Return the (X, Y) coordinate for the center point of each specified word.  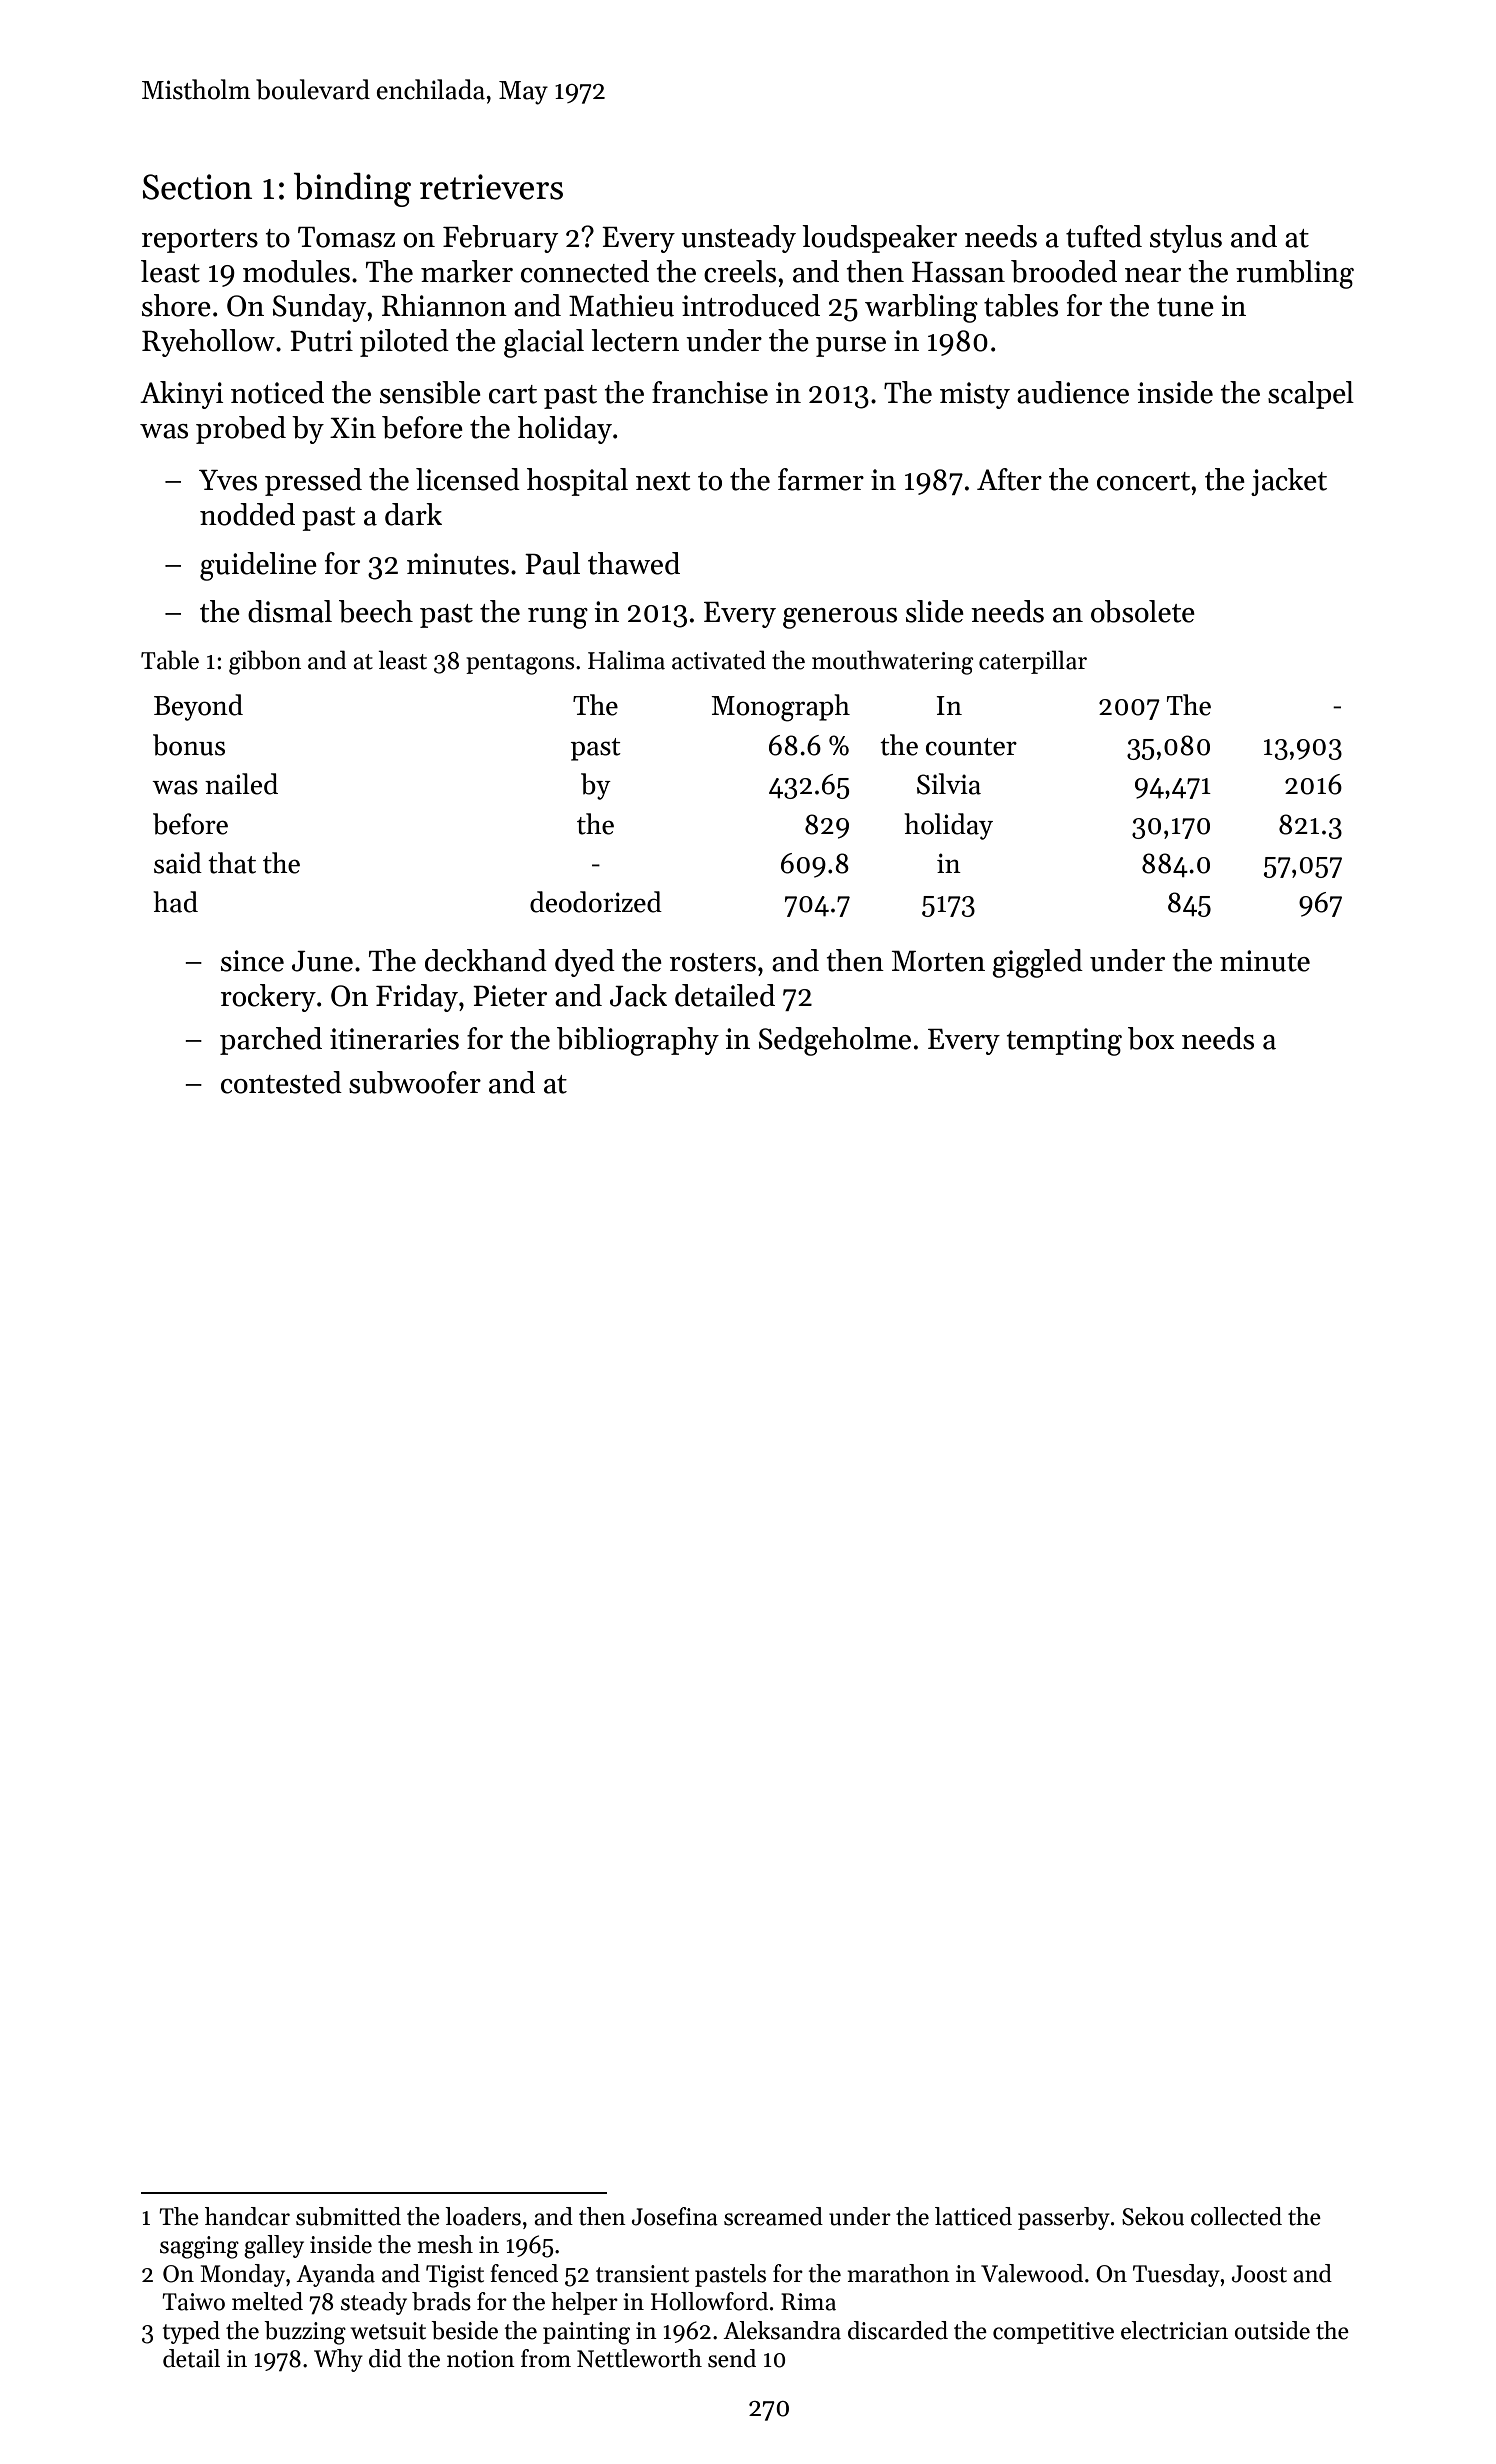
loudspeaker (879, 239)
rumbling (1295, 274)
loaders (483, 2216)
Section (197, 187)
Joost (1259, 2274)
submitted (348, 2216)
